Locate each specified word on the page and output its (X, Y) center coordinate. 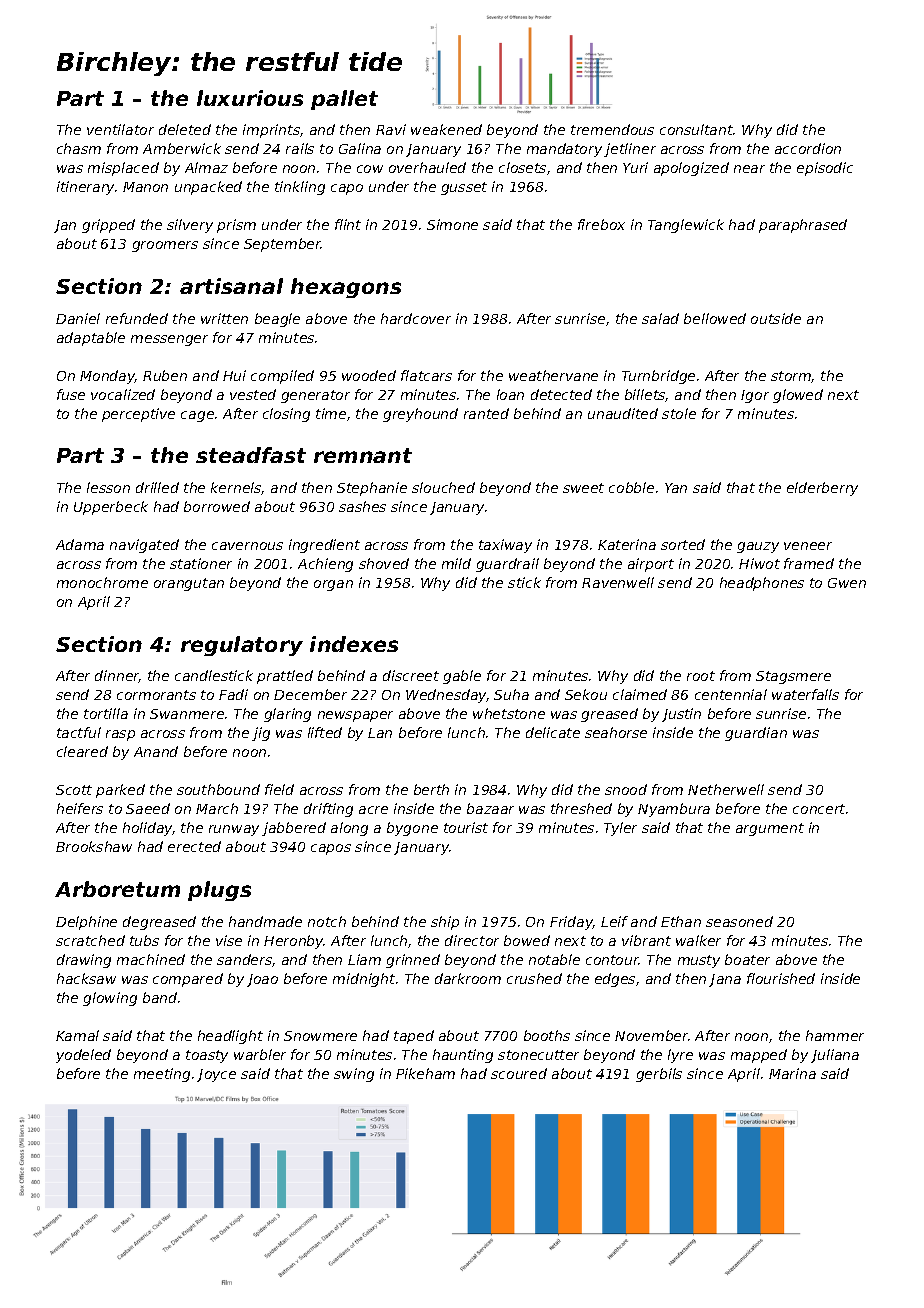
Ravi (391, 129)
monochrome (102, 582)
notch (327, 921)
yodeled (83, 1056)
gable (462, 677)
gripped (108, 226)
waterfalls (805, 694)
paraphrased (803, 226)
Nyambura (674, 810)
